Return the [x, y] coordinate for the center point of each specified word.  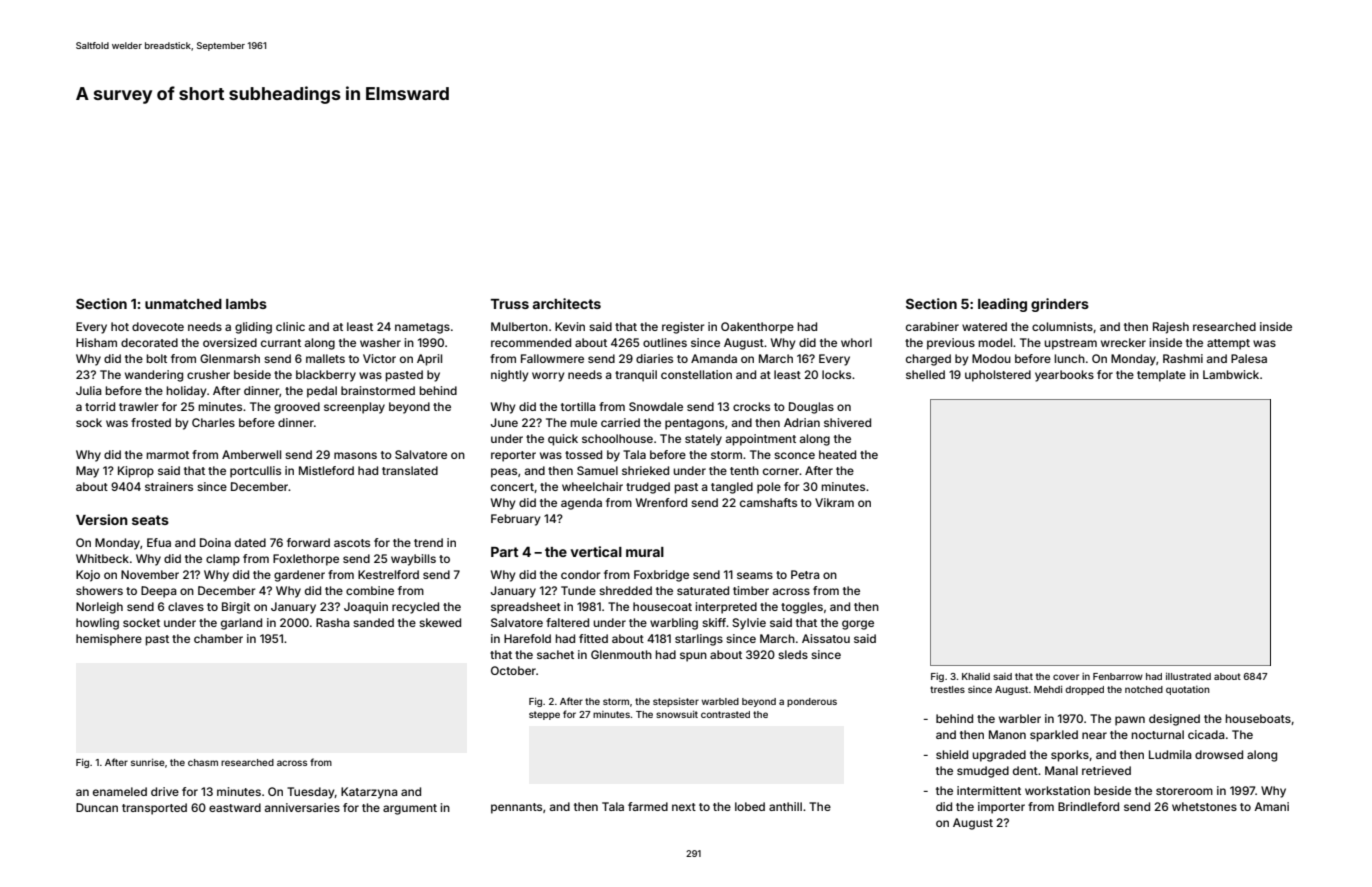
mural [645, 552]
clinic [290, 326]
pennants [516, 808]
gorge [858, 625]
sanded [373, 622]
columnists [1062, 326]
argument [410, 809]
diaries [654, 358]
